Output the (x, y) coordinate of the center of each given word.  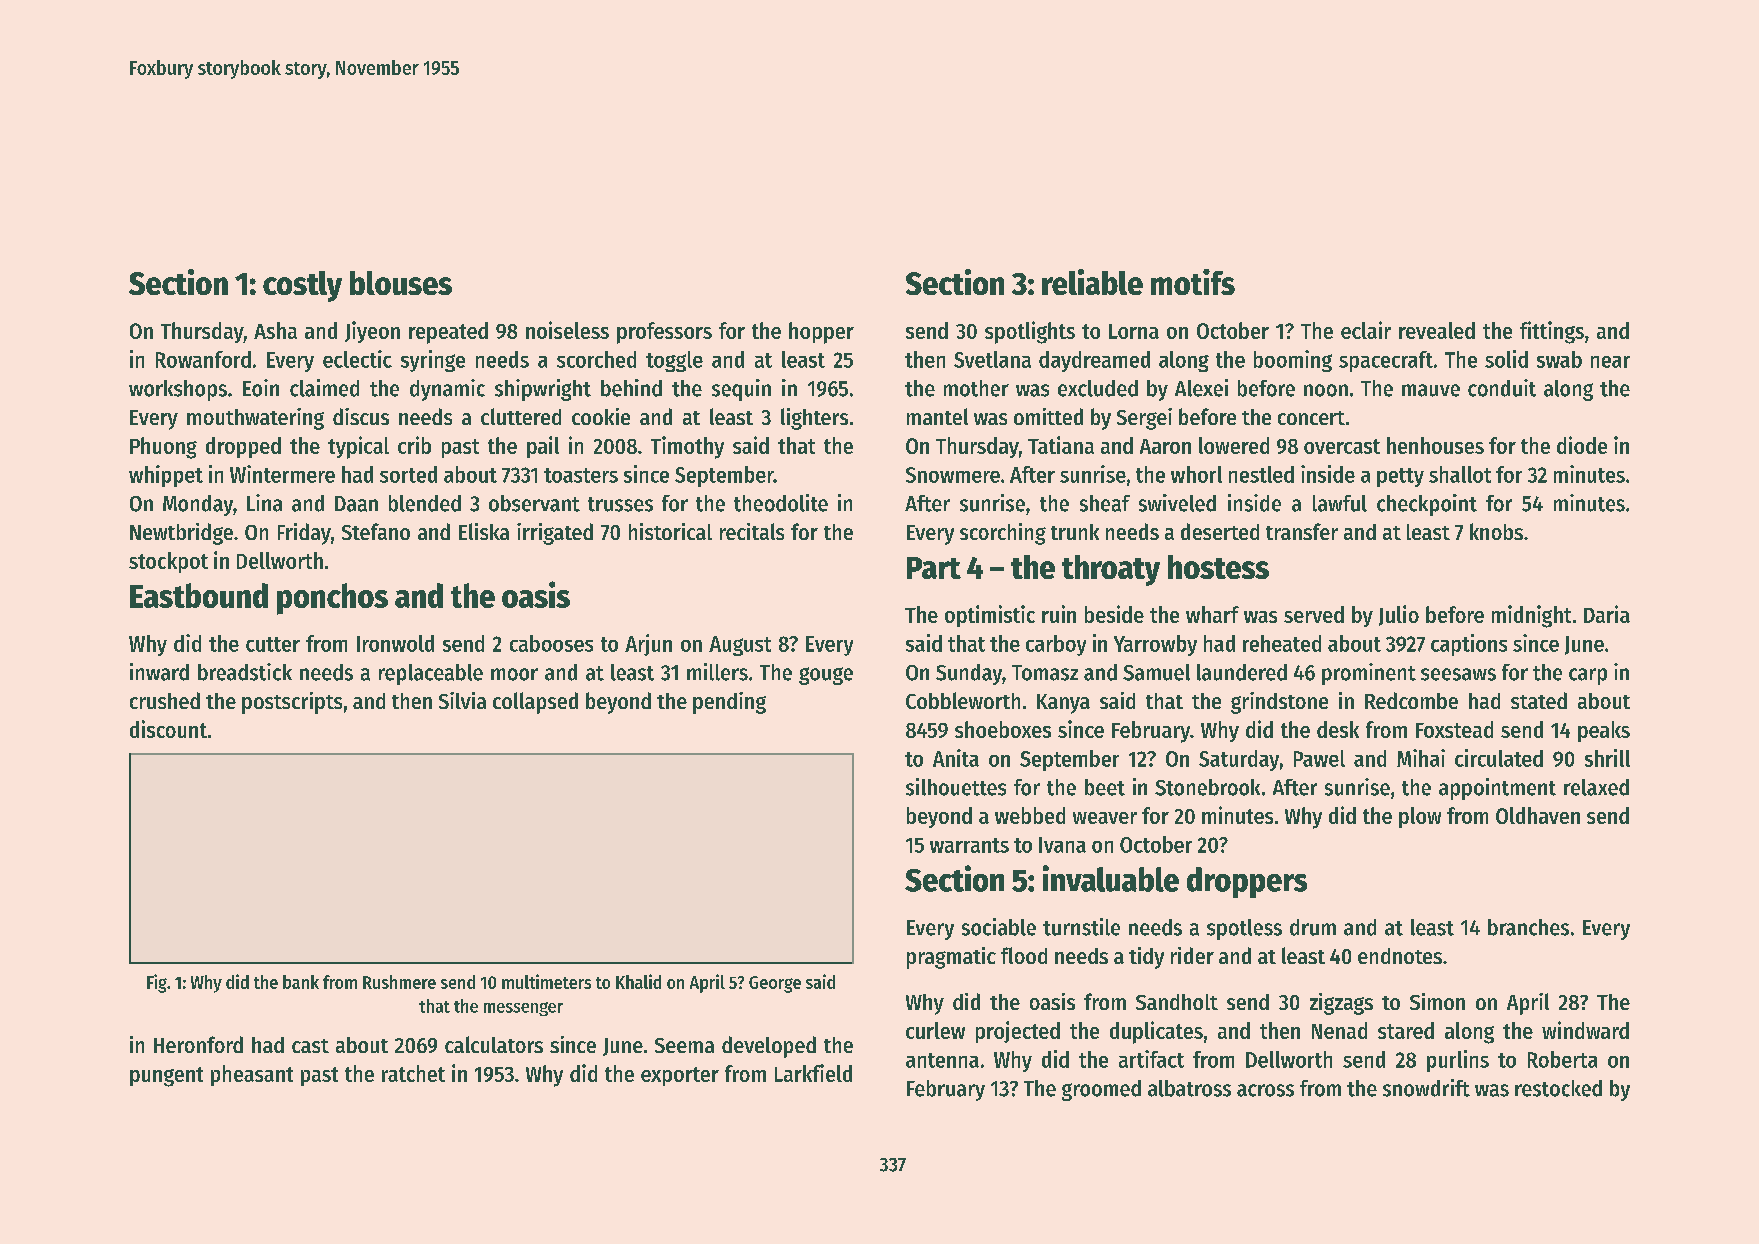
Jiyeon (372, 332)
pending (729, 703)
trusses (620, 504)
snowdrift (1426, 1088)
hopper (821, 333)
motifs (1193, 282)
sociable (999, 927)
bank (301, 982)
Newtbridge (181, 534)
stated (1539, 700)
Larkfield (813, 1073)
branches (1528, 927)
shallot (1460, 474)
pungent (166, 1077)
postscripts (292, 703)
